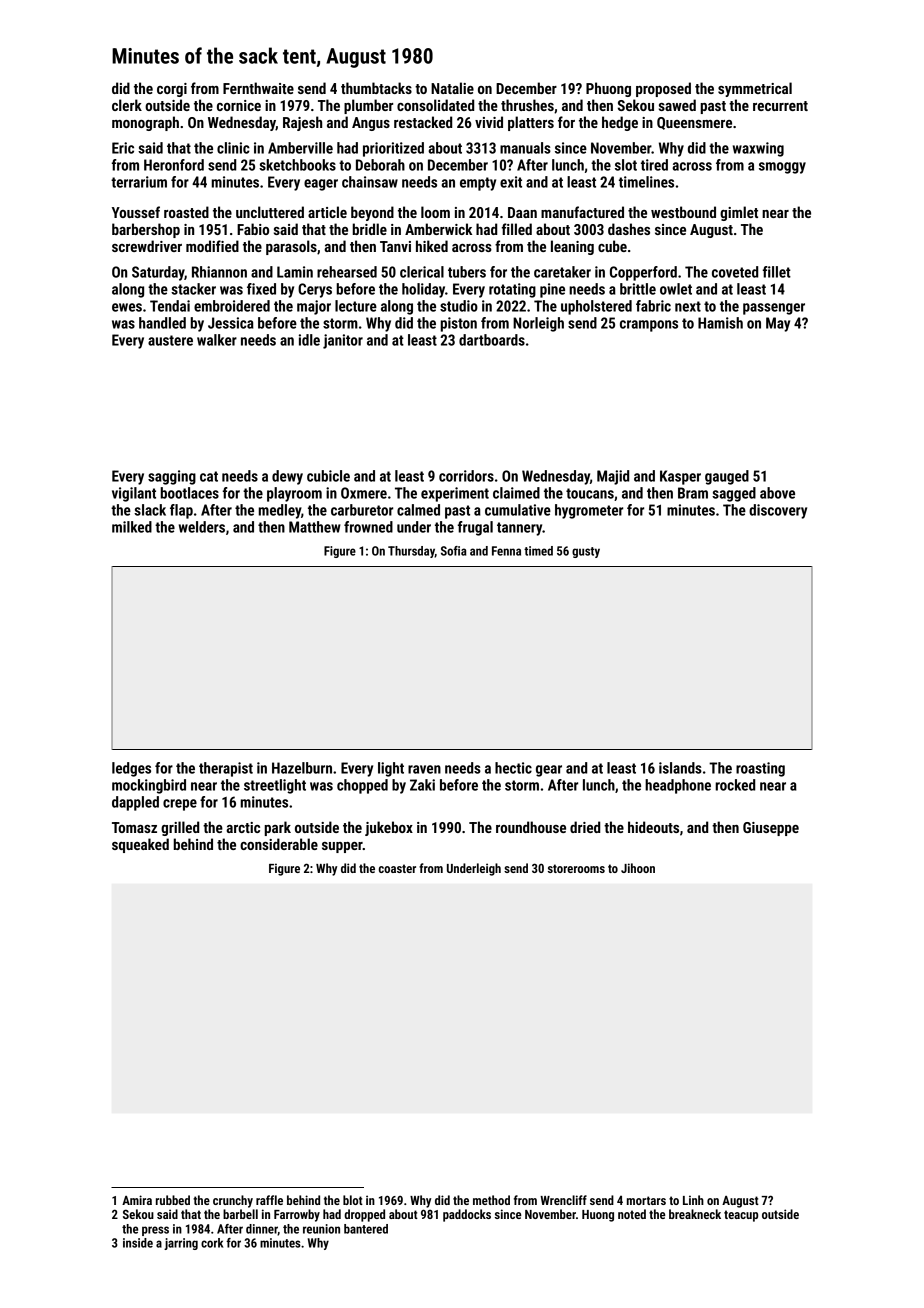 The image size is (924, 1308). What do you see at coordinates (269, 1200) in the screenshot?
I see `raffle` at bounding box center [269, 1200].
